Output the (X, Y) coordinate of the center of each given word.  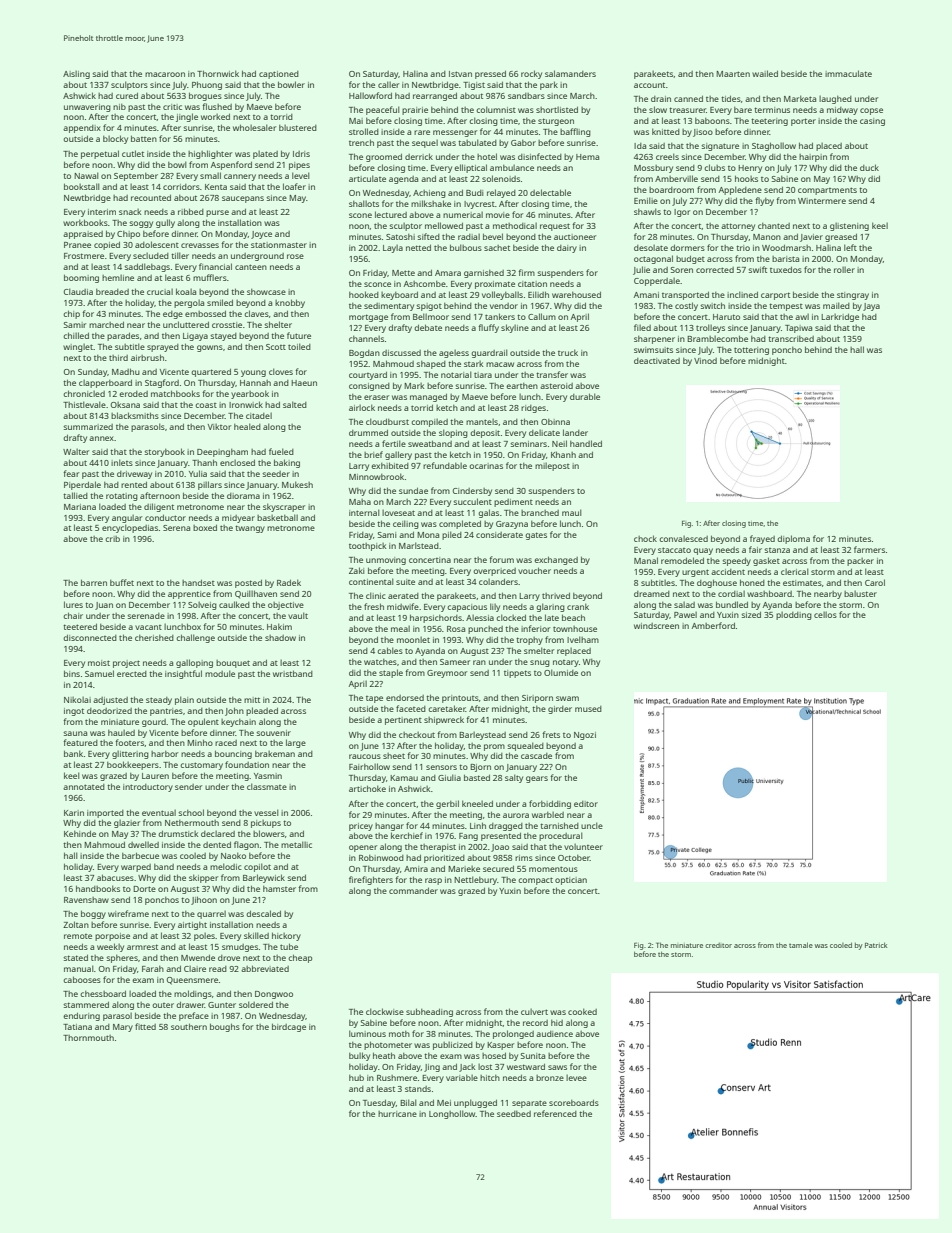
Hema (587, 157)
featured (80, 742)
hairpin (813, 158)
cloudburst (387, 421)
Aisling (76, 74)
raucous (365, 756)
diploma (793, 539)
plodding (794, 615)
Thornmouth (88, 1038)
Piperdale (82, 485)
